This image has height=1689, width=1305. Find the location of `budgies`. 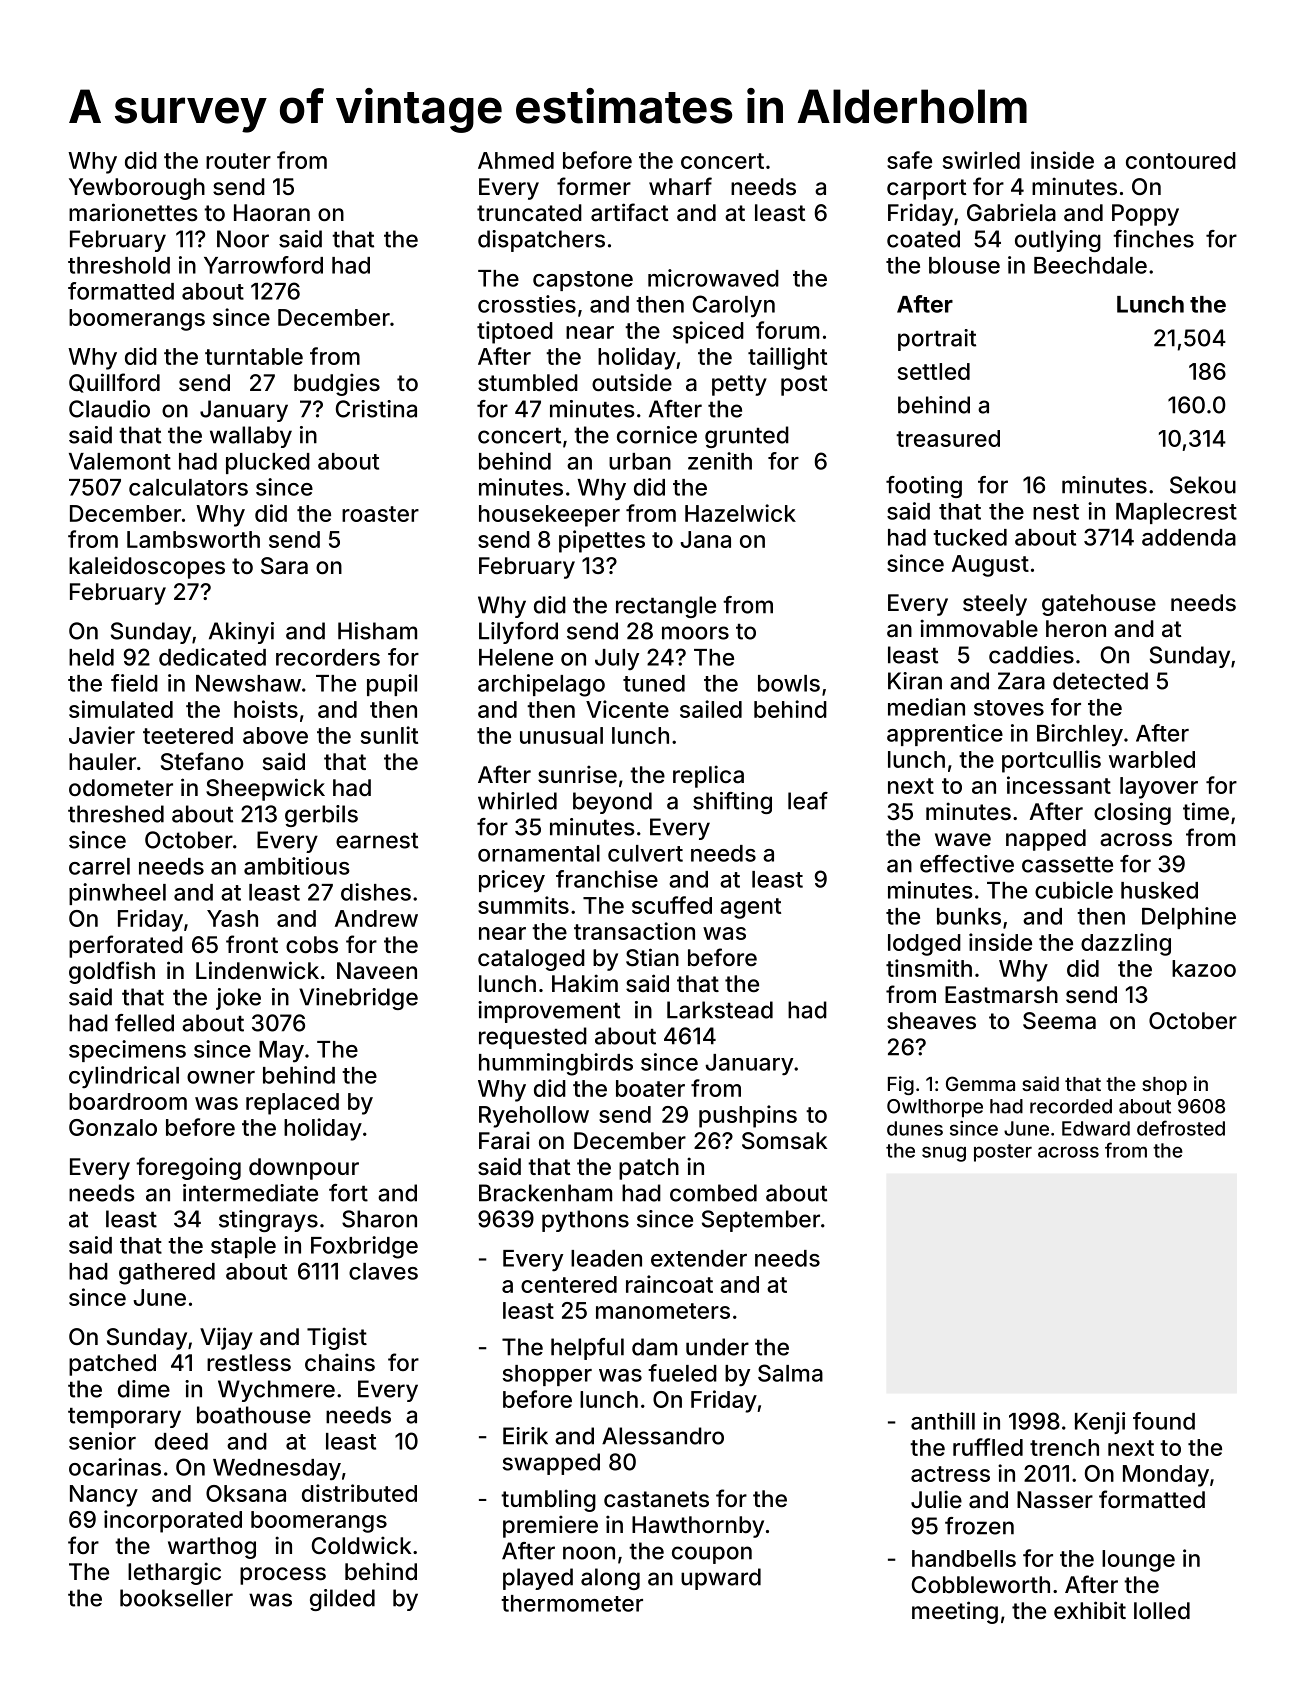

budgies is located at coordinates (337, 384).
